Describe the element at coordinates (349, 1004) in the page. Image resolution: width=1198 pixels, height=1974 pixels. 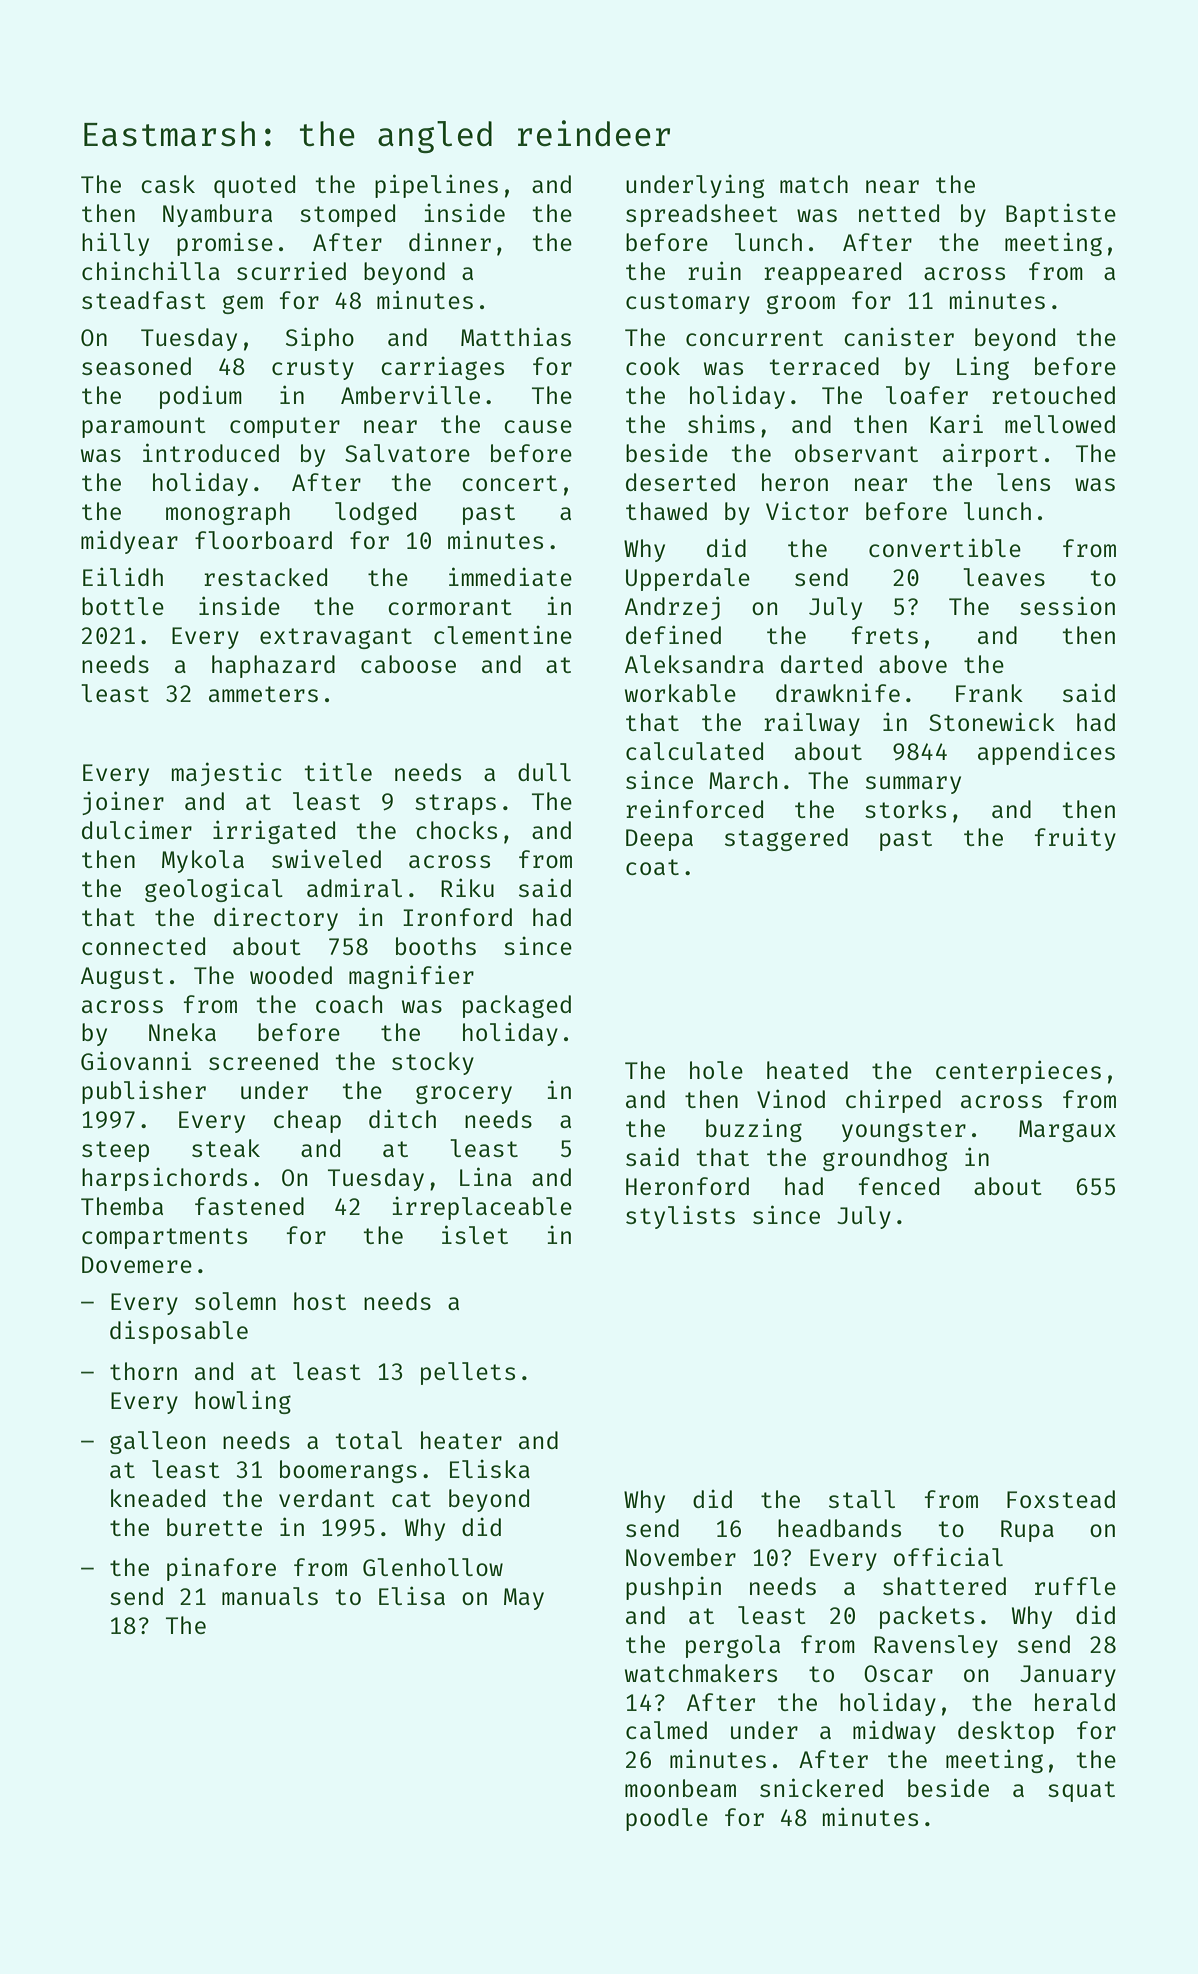
I see `coach` at that location.
